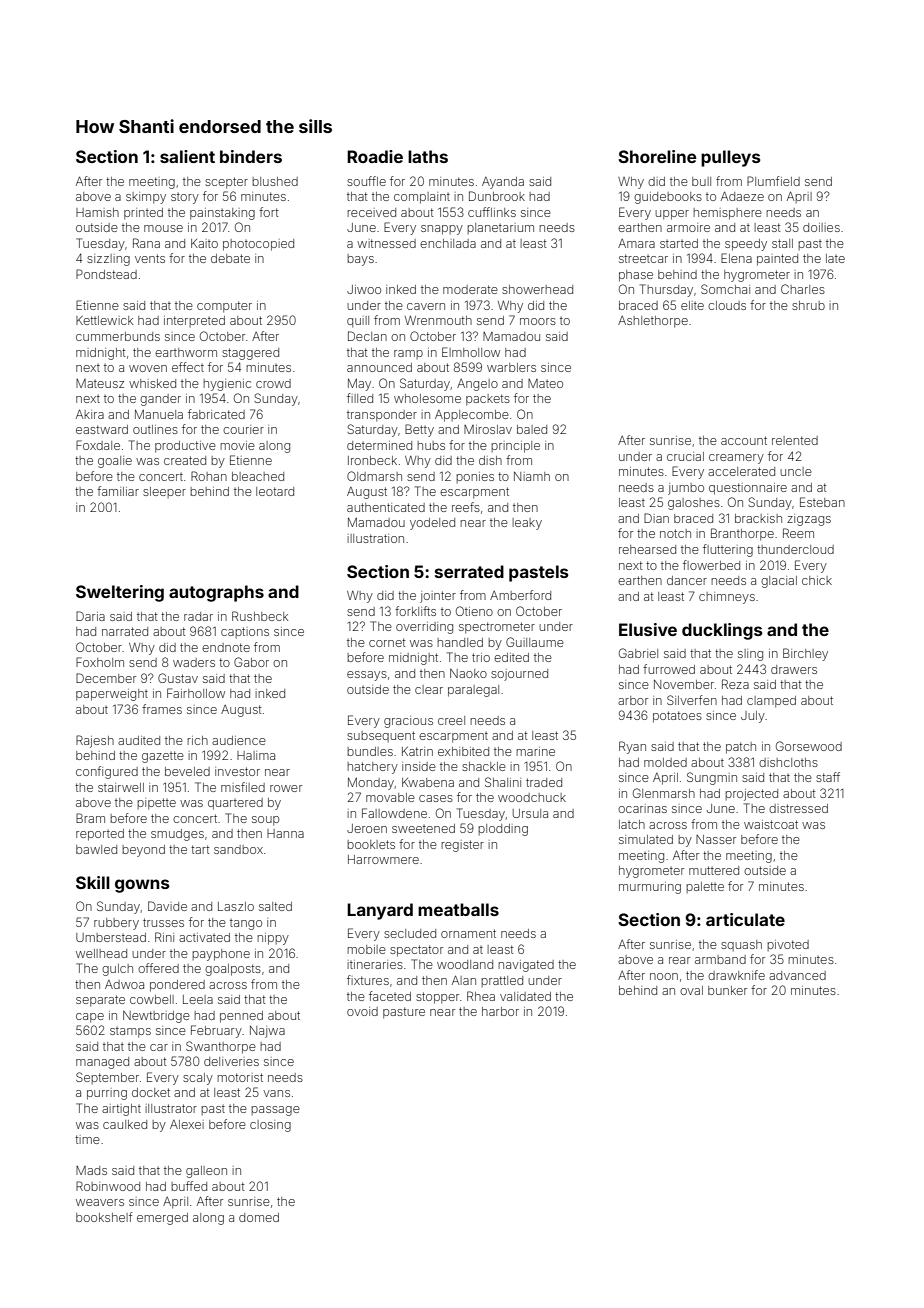 The height and width of the screenshot is (1308, 924). I want to click on meatballs, so click(458, 909).
